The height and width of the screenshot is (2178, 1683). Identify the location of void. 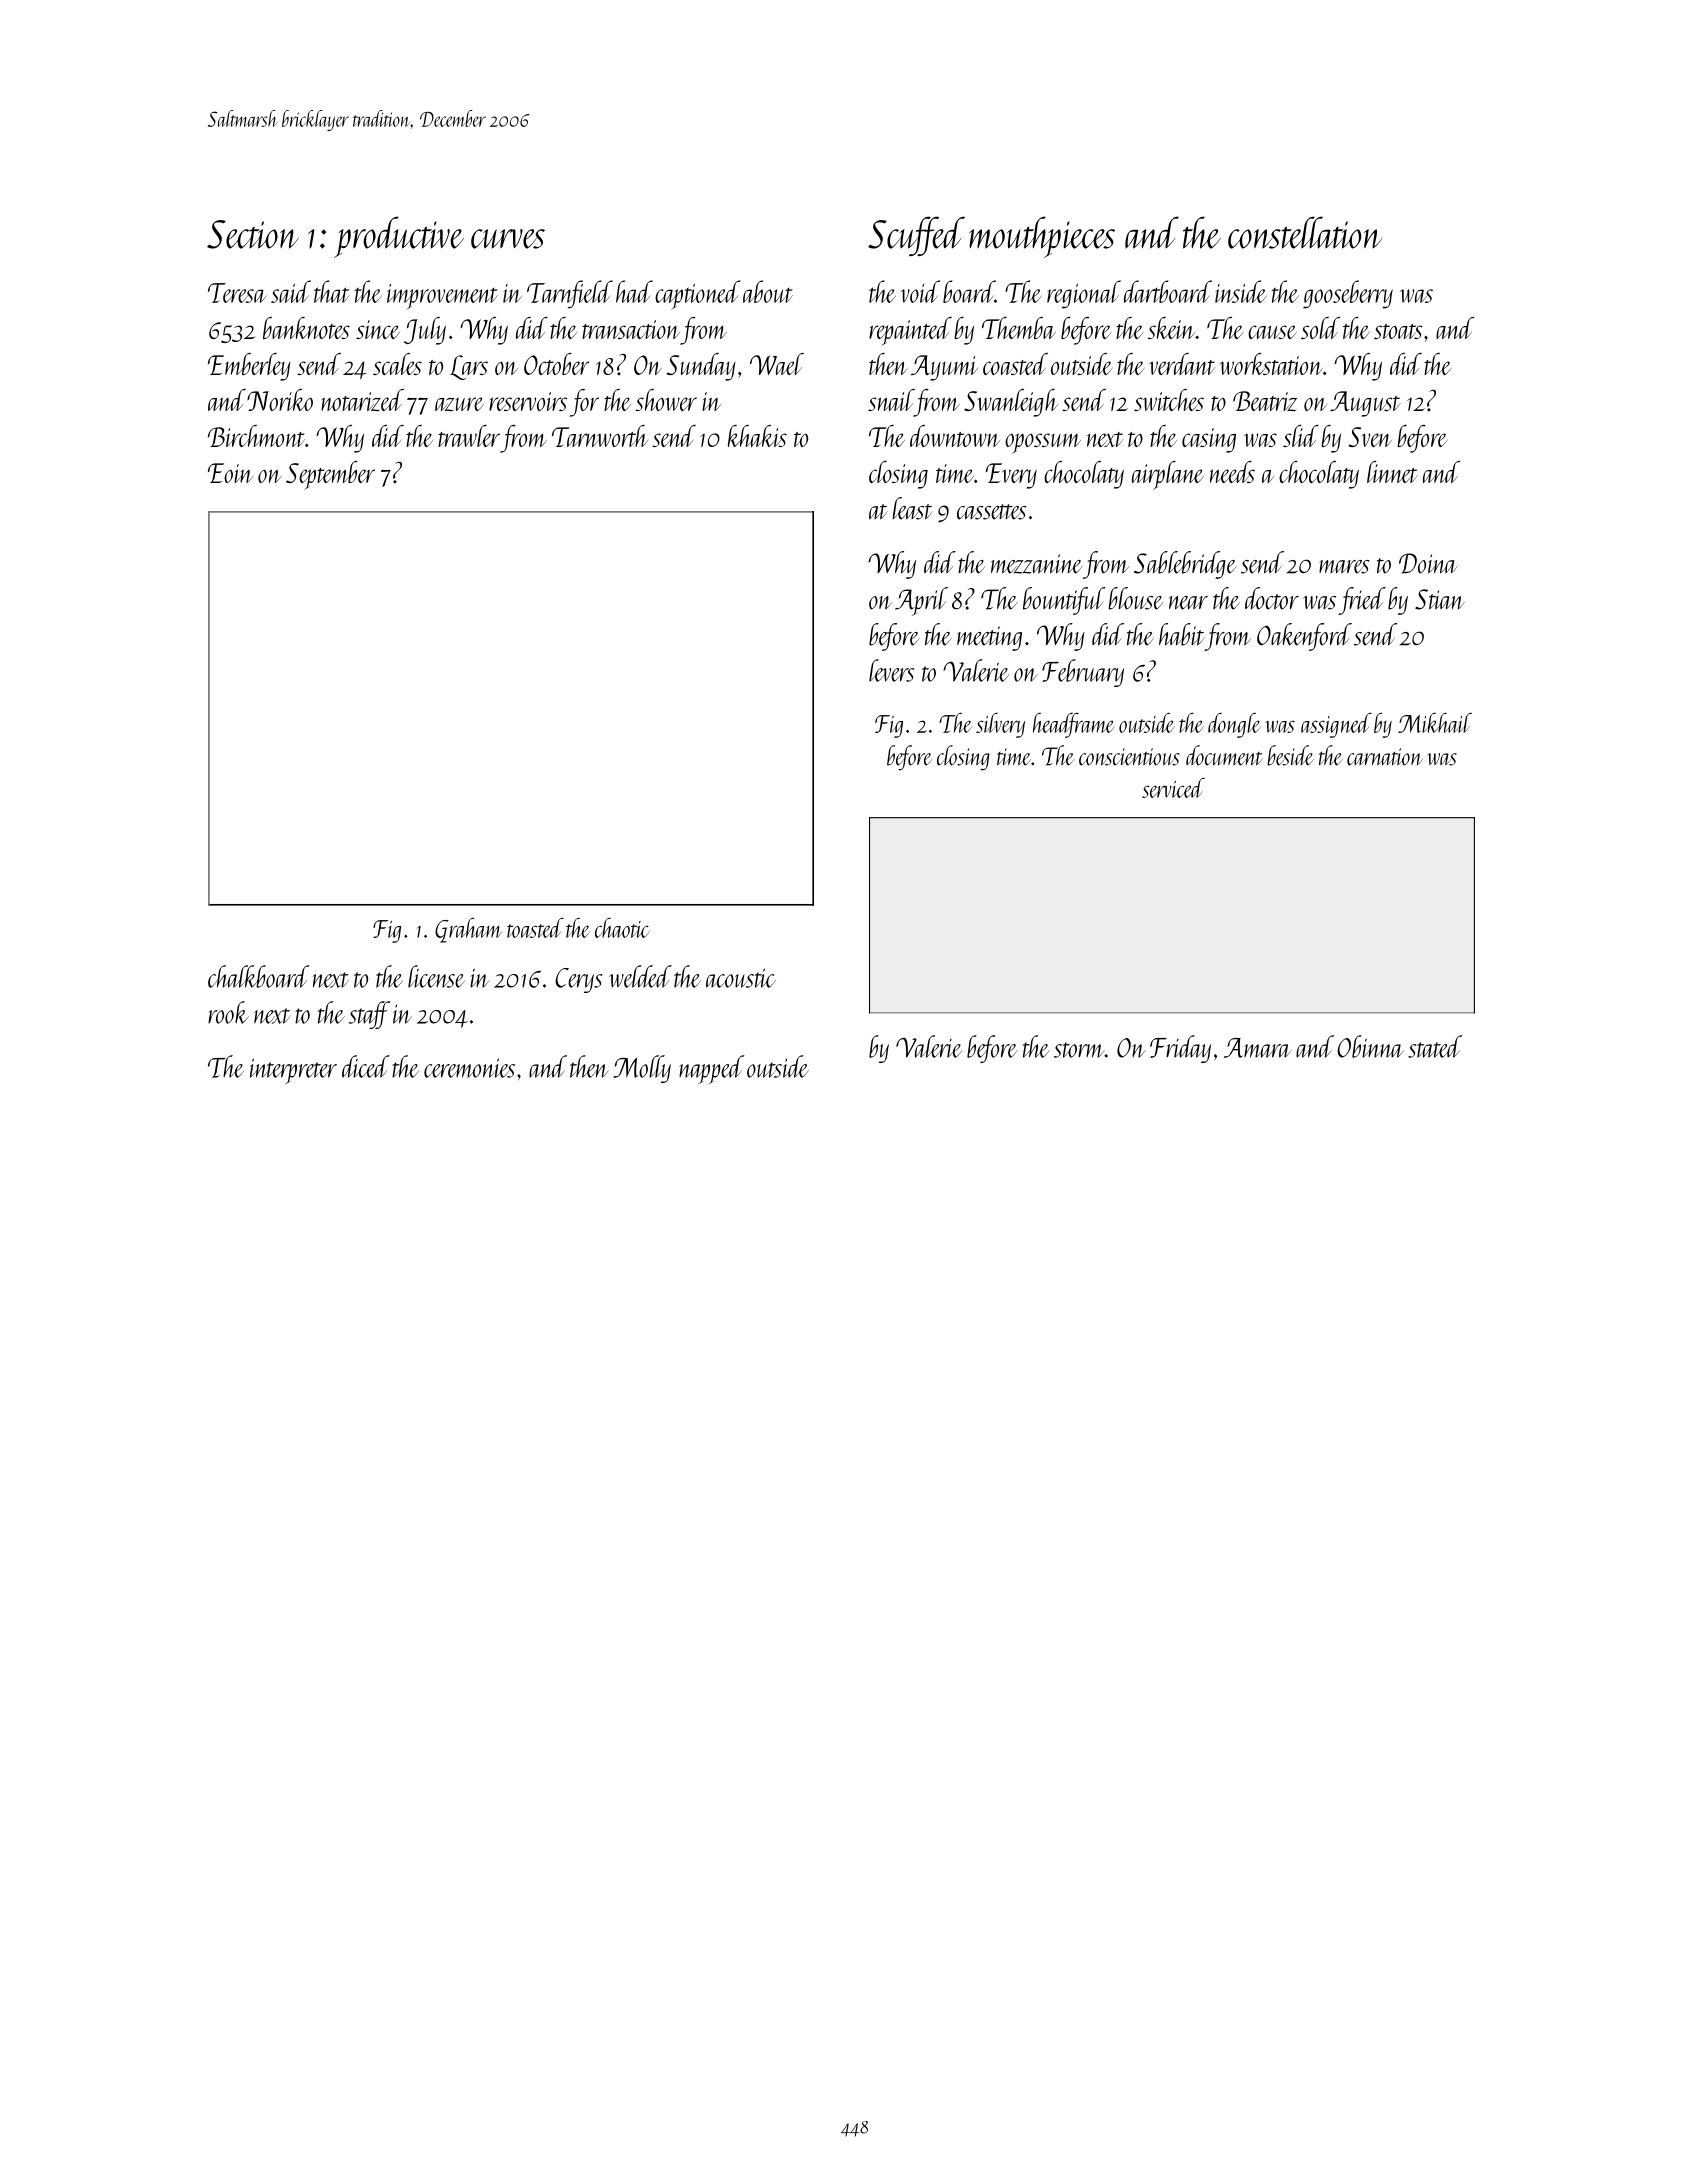
(920, 291).
